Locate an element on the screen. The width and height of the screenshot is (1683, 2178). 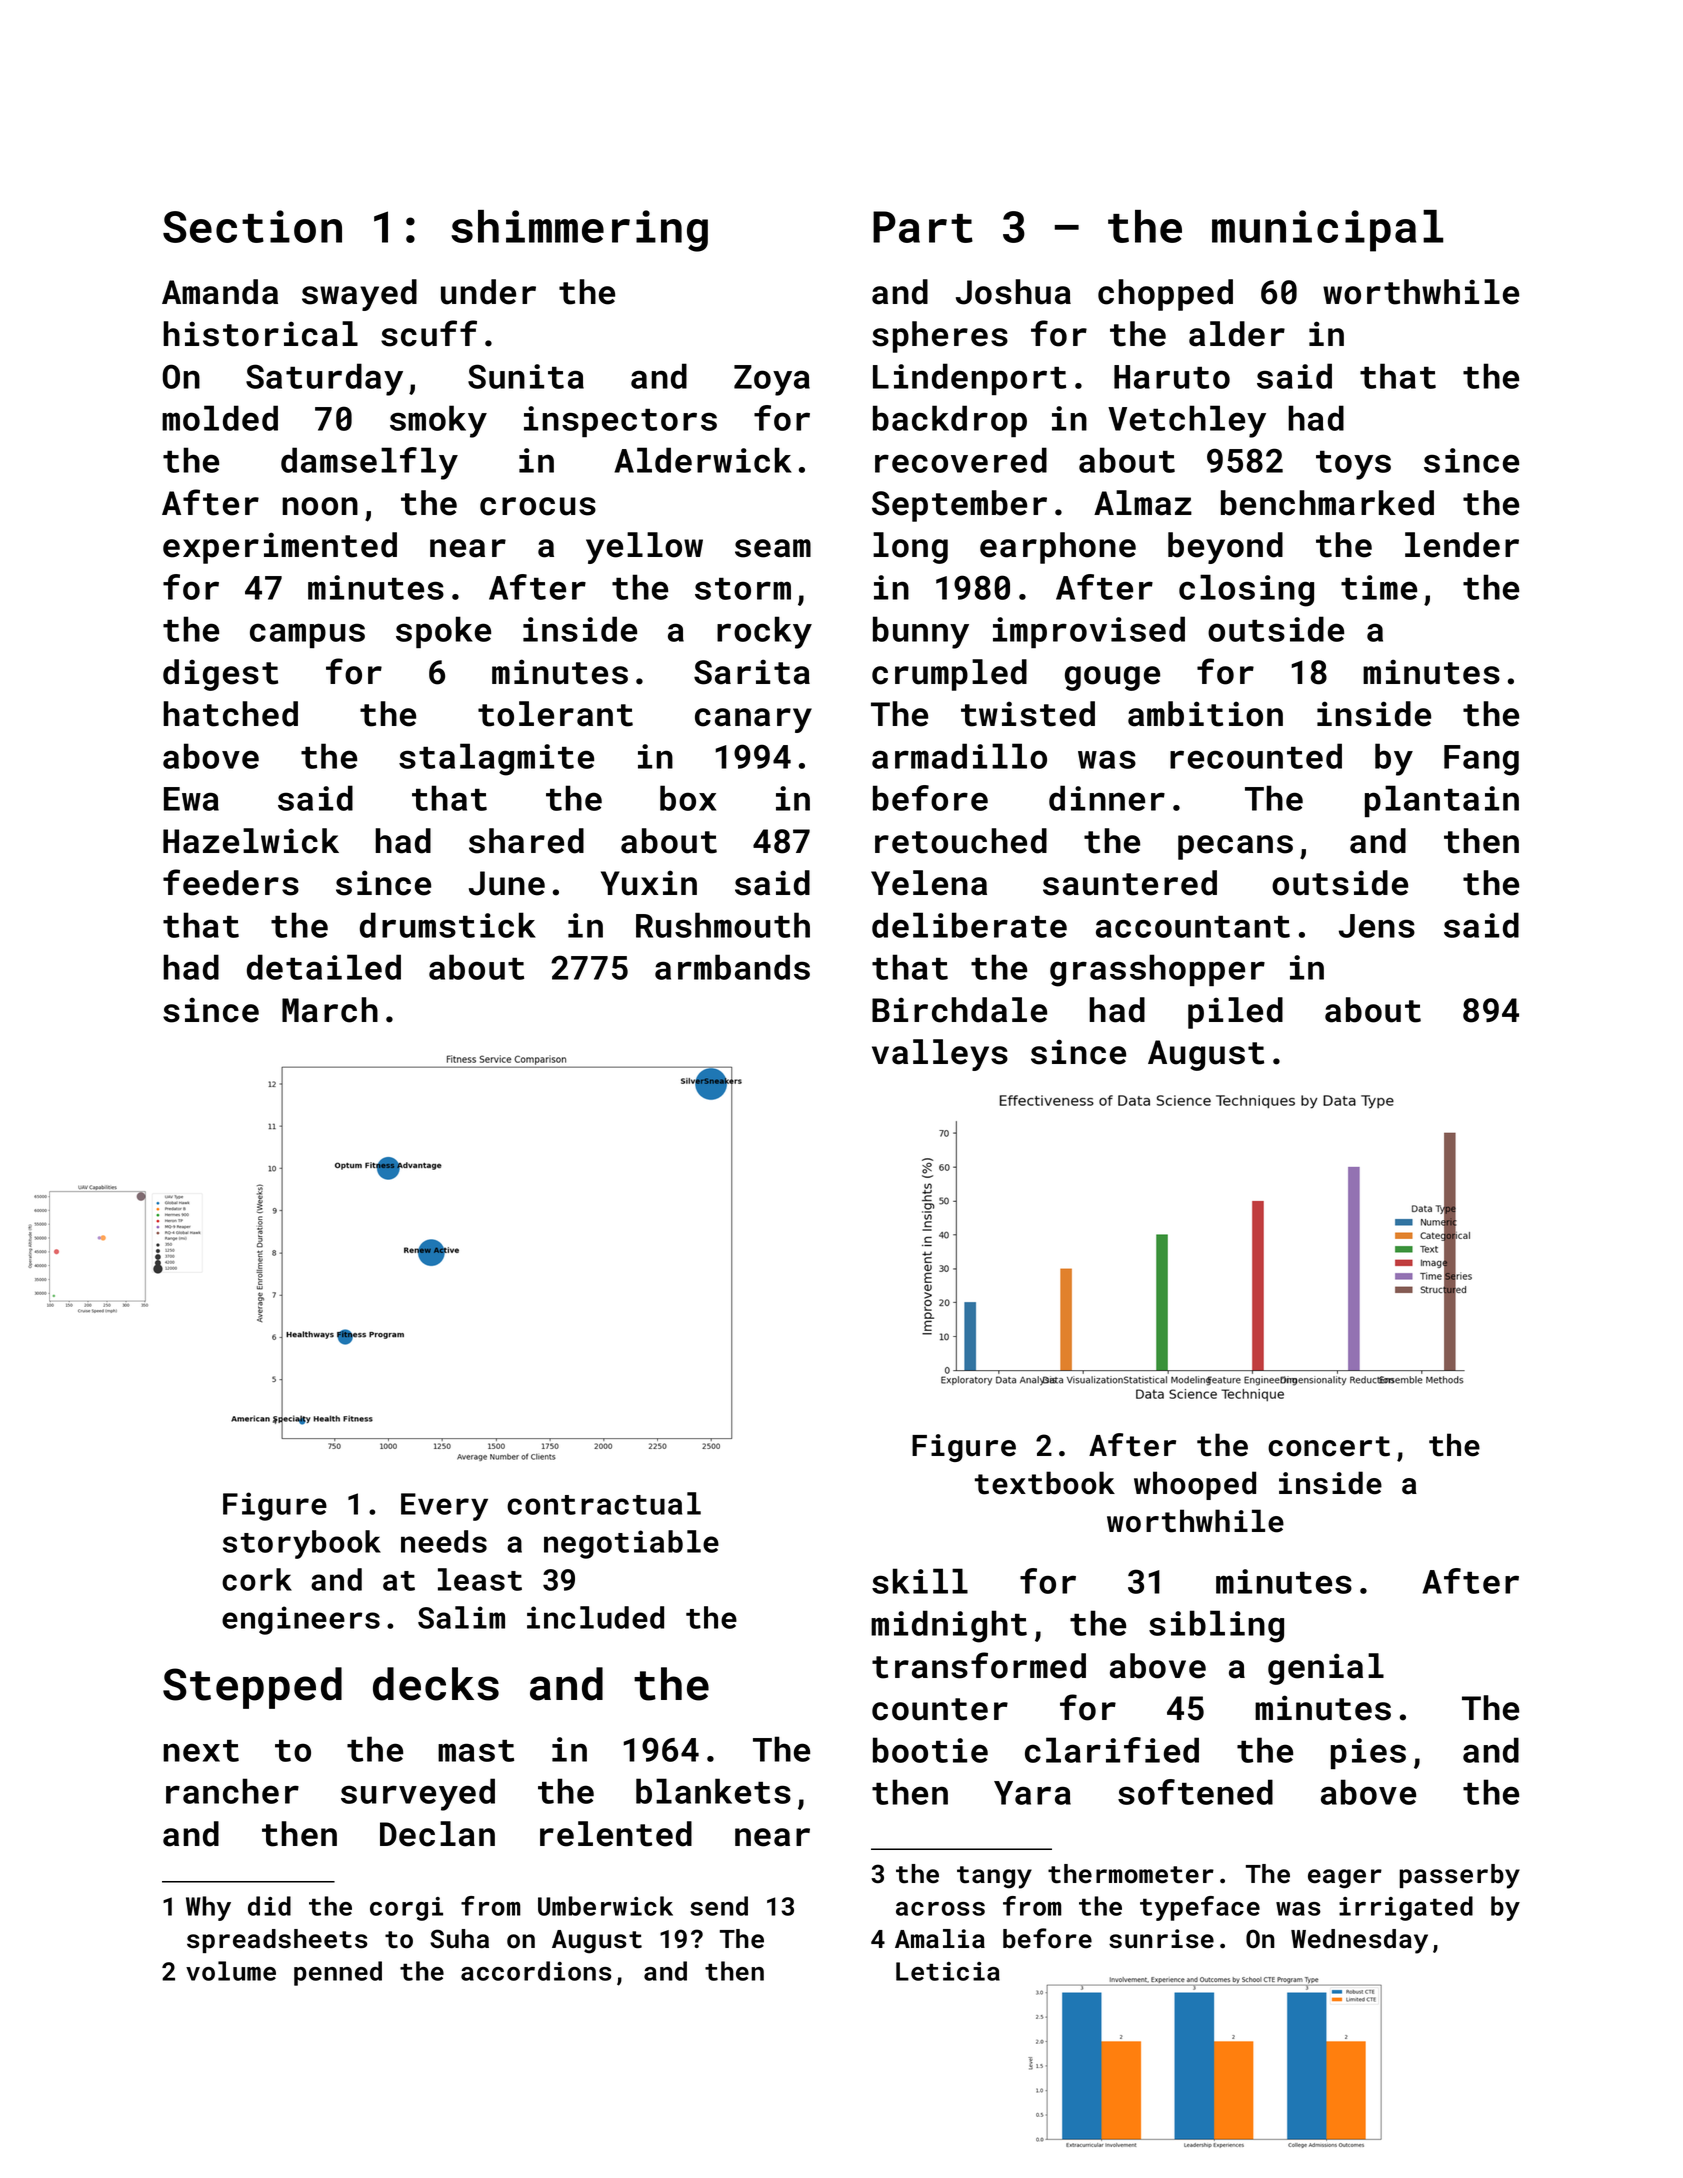
piled is located at coordinates (1235, 1013).
